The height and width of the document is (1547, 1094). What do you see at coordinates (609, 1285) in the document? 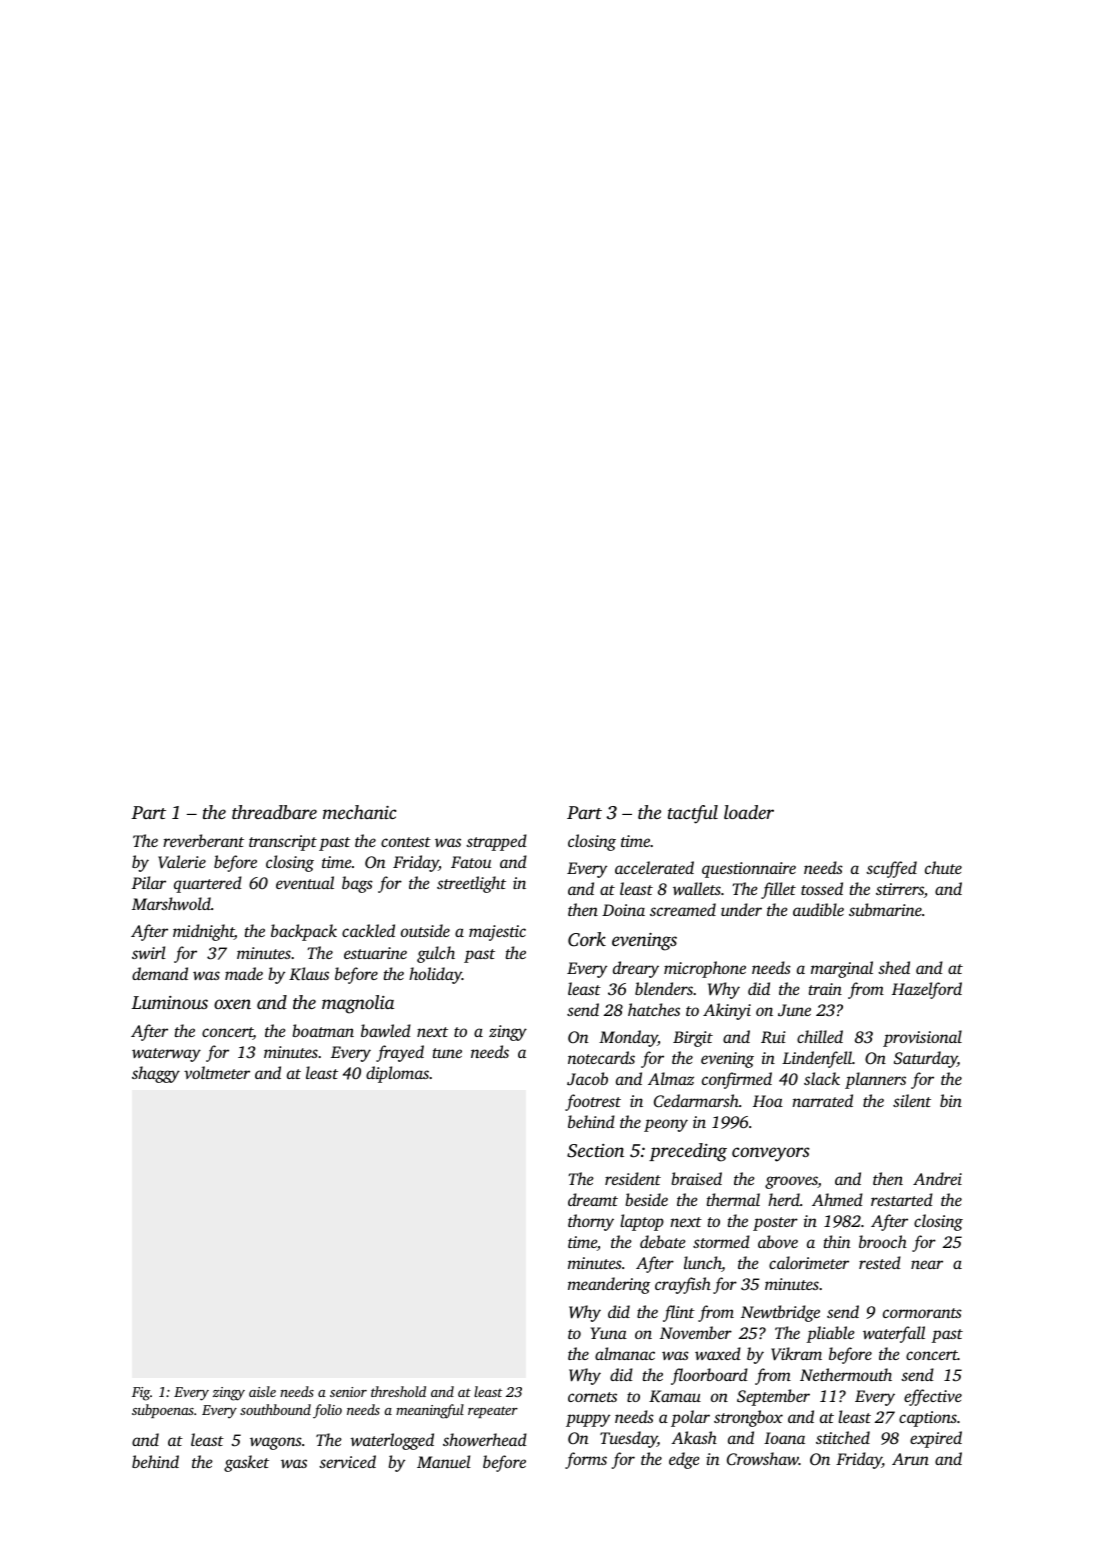
I see `meandering` at bounding box center [609, 1285].
